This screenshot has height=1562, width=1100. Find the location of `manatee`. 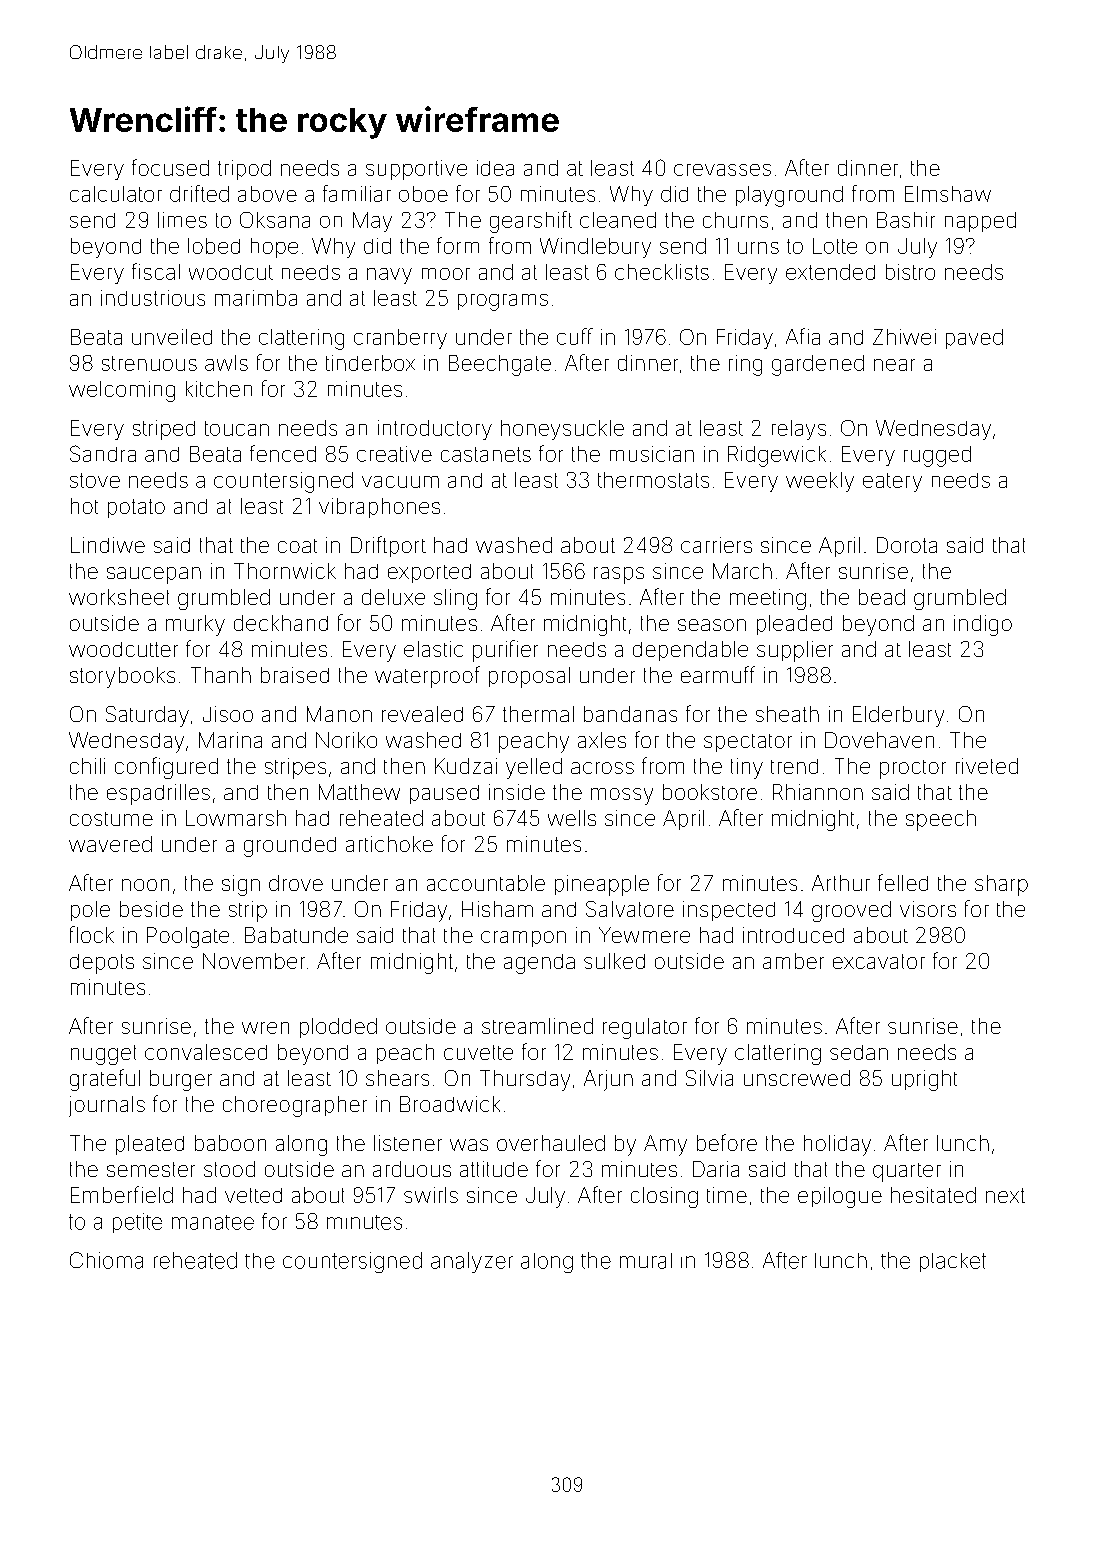

manatee is located at coordinates (213, 1222).
